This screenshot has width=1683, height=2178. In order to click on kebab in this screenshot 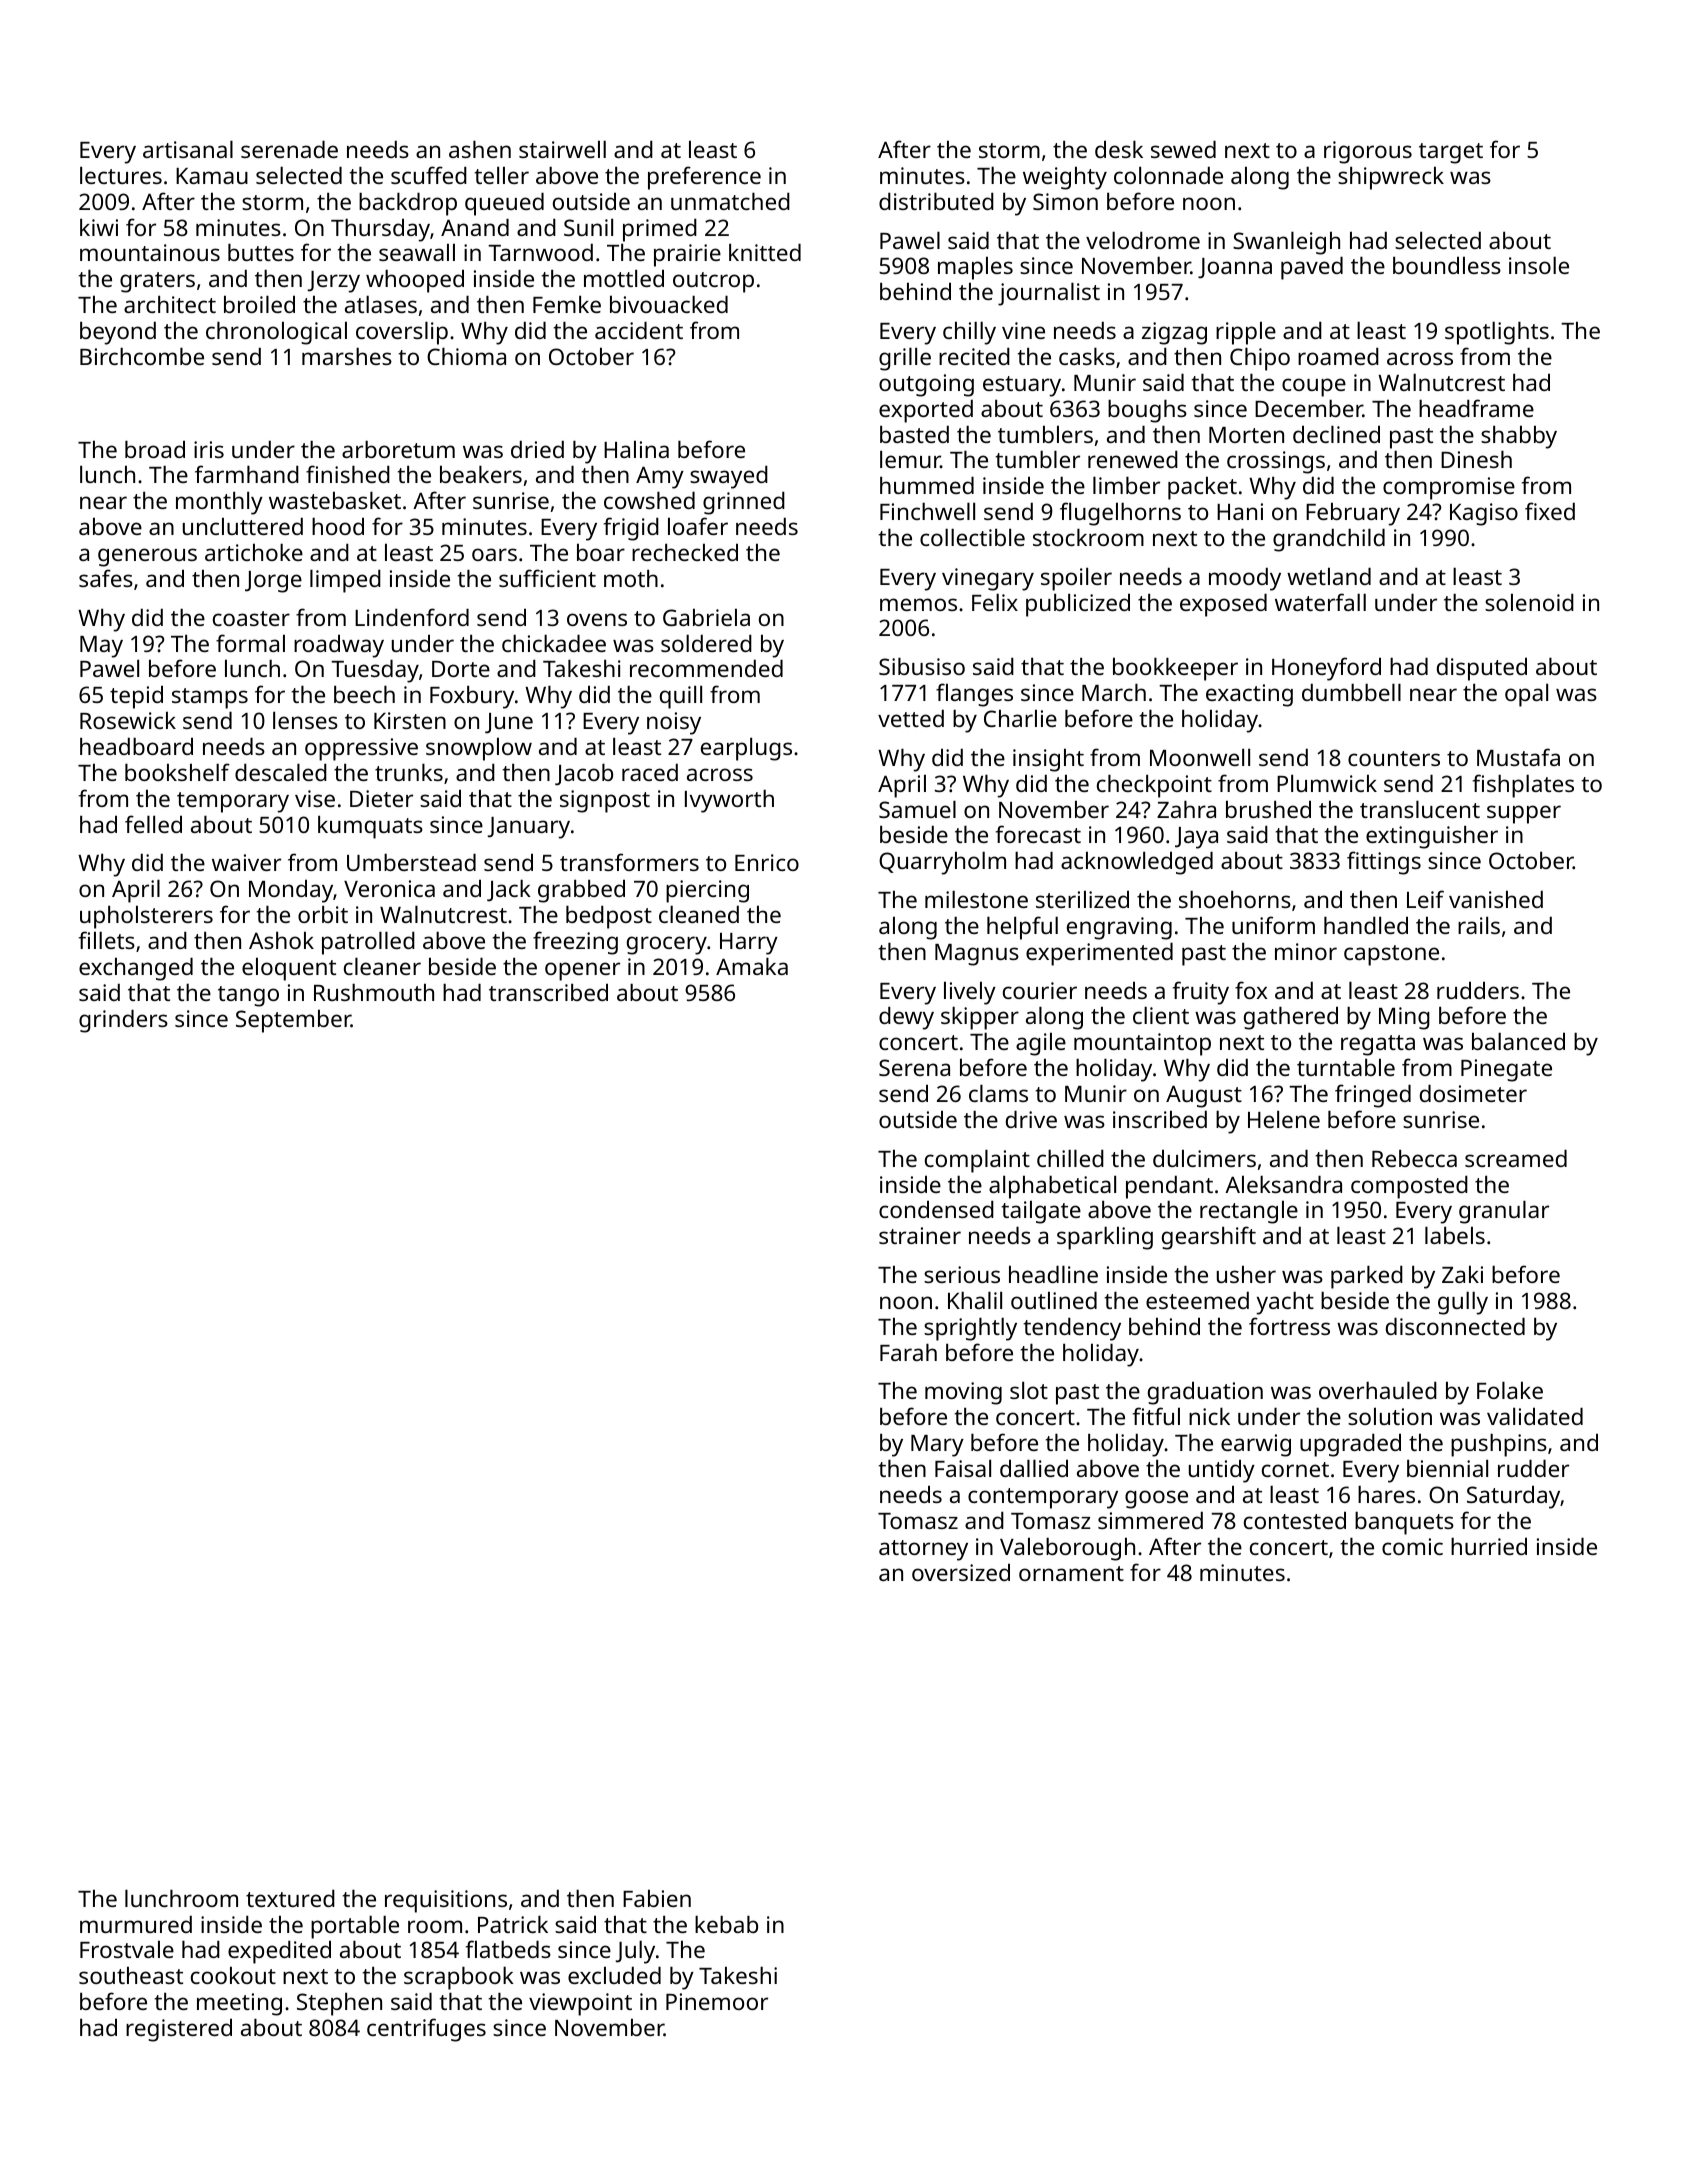, I will do `click(726, 1924)`.
